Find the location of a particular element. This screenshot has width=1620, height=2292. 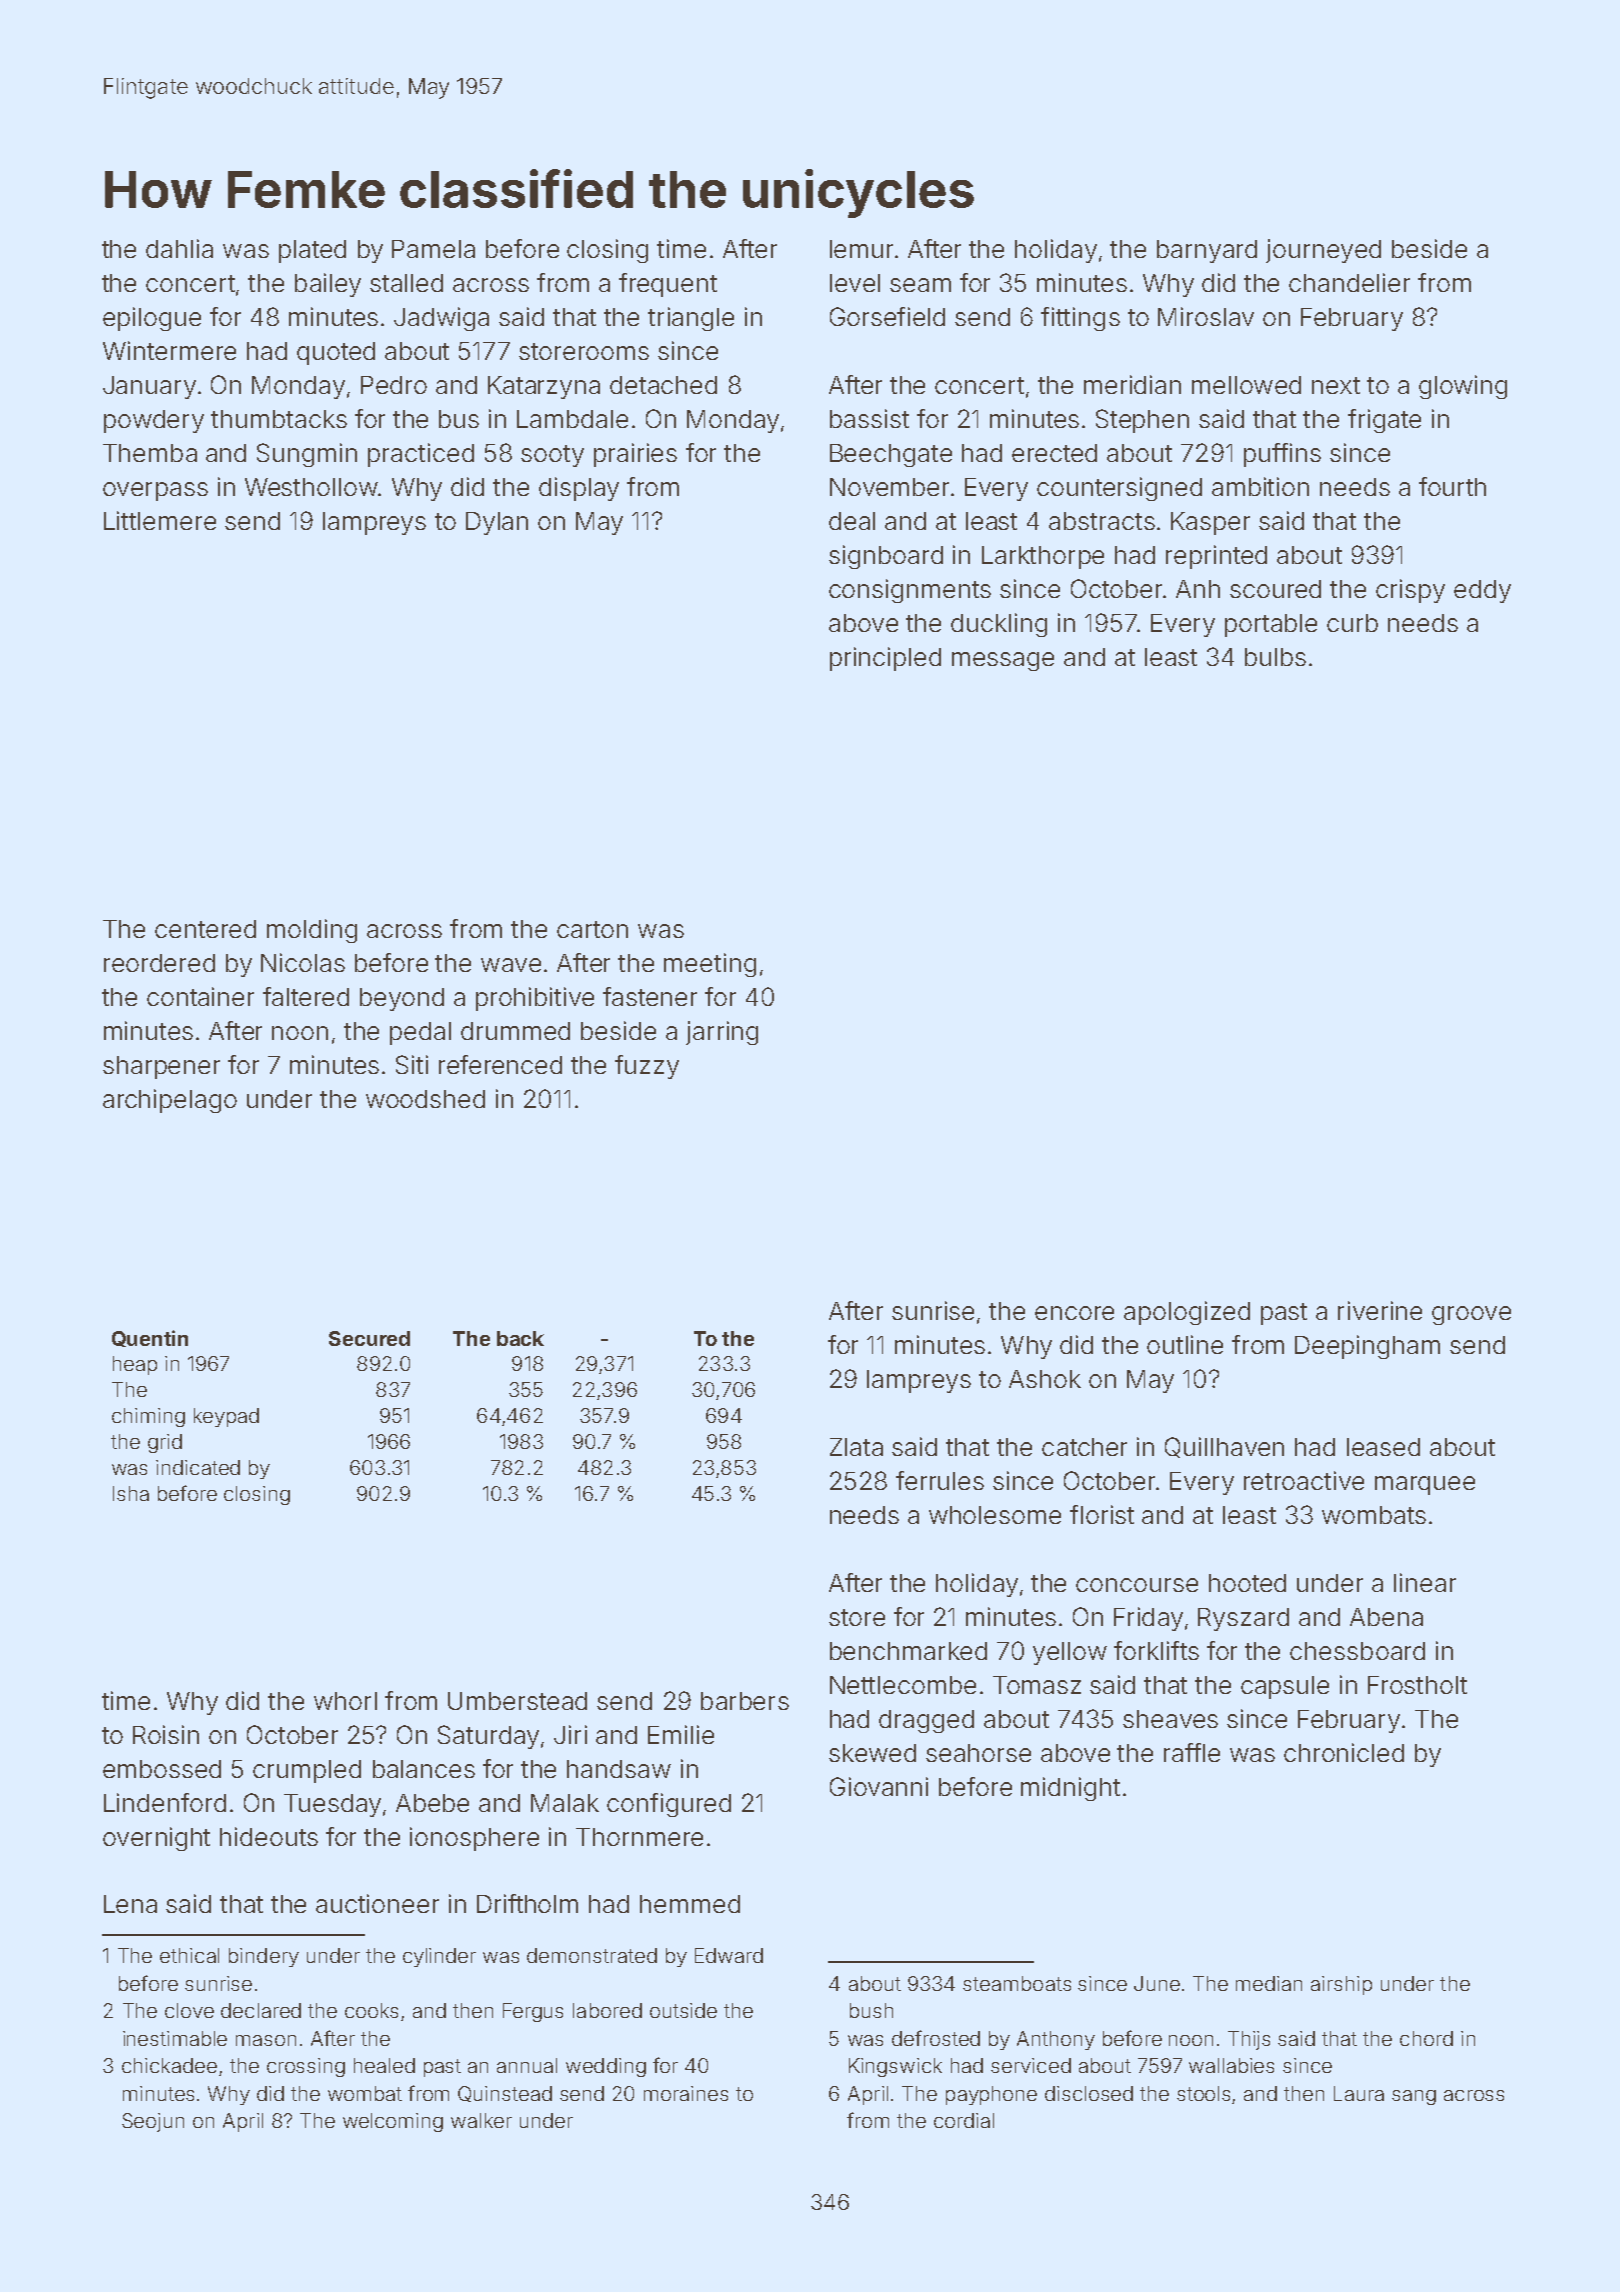

January is located at coordinates (149, 387).
